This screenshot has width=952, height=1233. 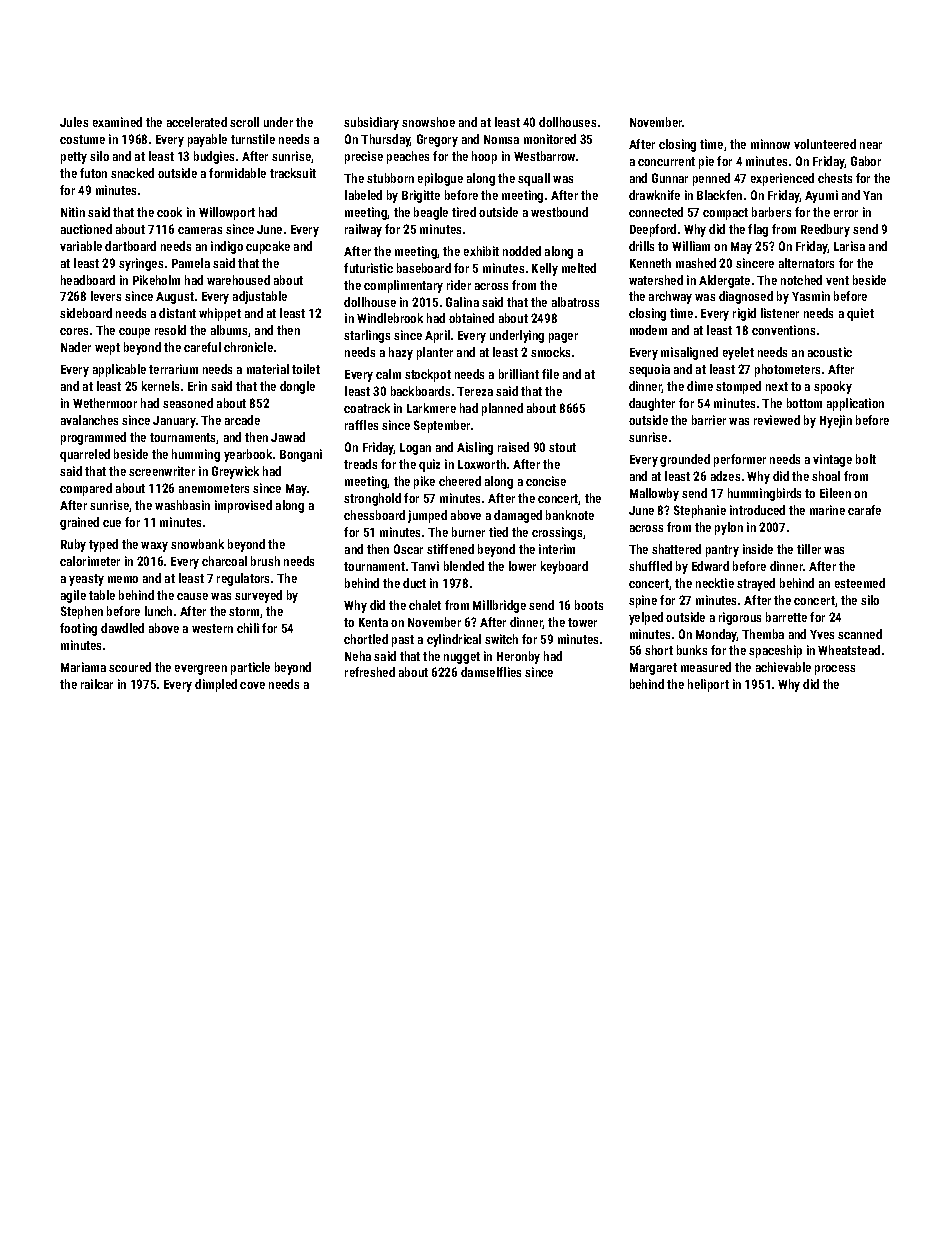 What do you see at coordinates (428, 122) in the screenshot?
I see `snowshoe` at bounding box center [428, 122].
